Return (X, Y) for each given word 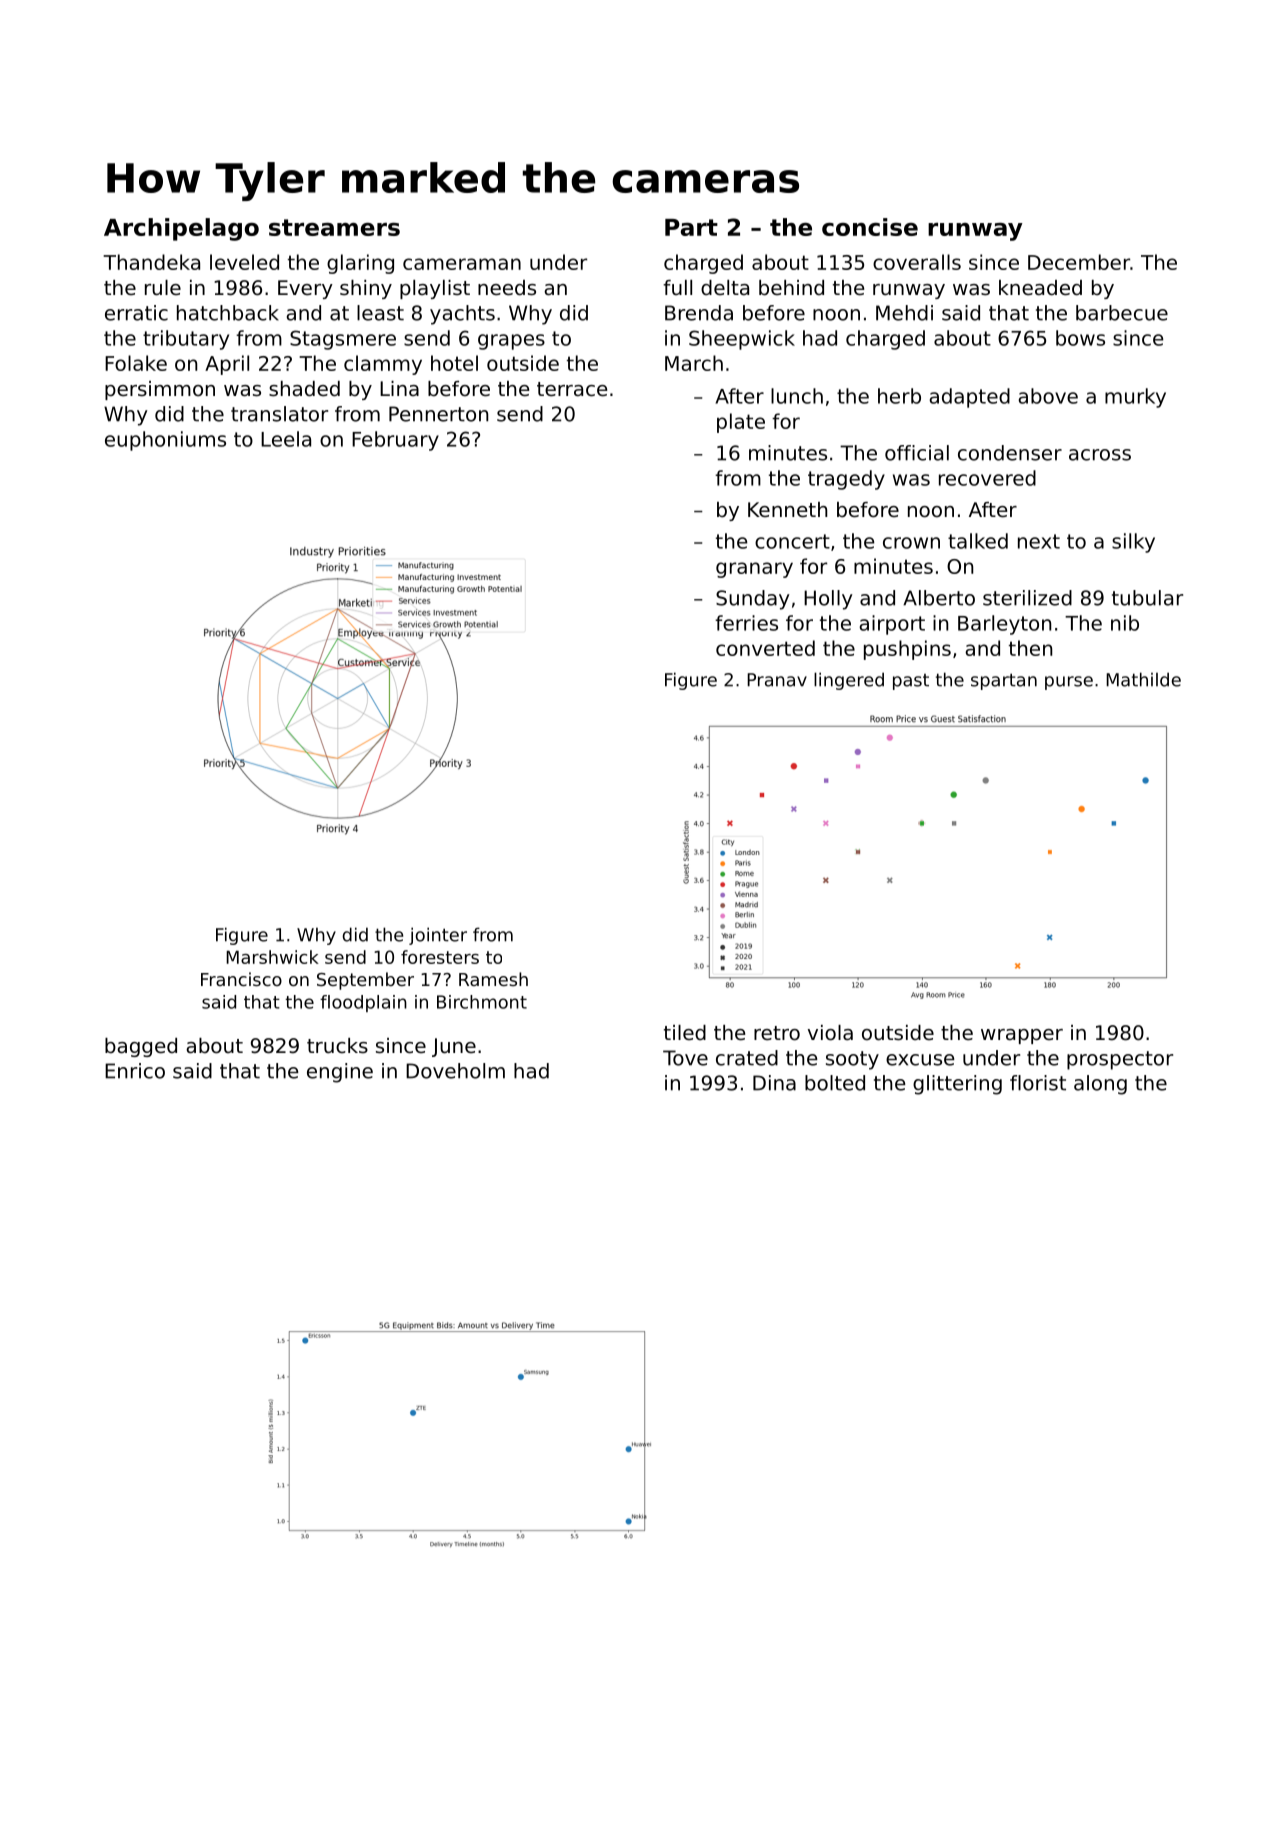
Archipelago (181, 229)
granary (754, 570)
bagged (141, 1047)
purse (1069, 683)
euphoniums (165, 441)
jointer (438, 936)
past (911, 682)
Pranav (777, 680)
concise (870, 227)
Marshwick (272, 957)
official (917, 453)
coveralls (917, 262)
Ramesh (493, 979)
